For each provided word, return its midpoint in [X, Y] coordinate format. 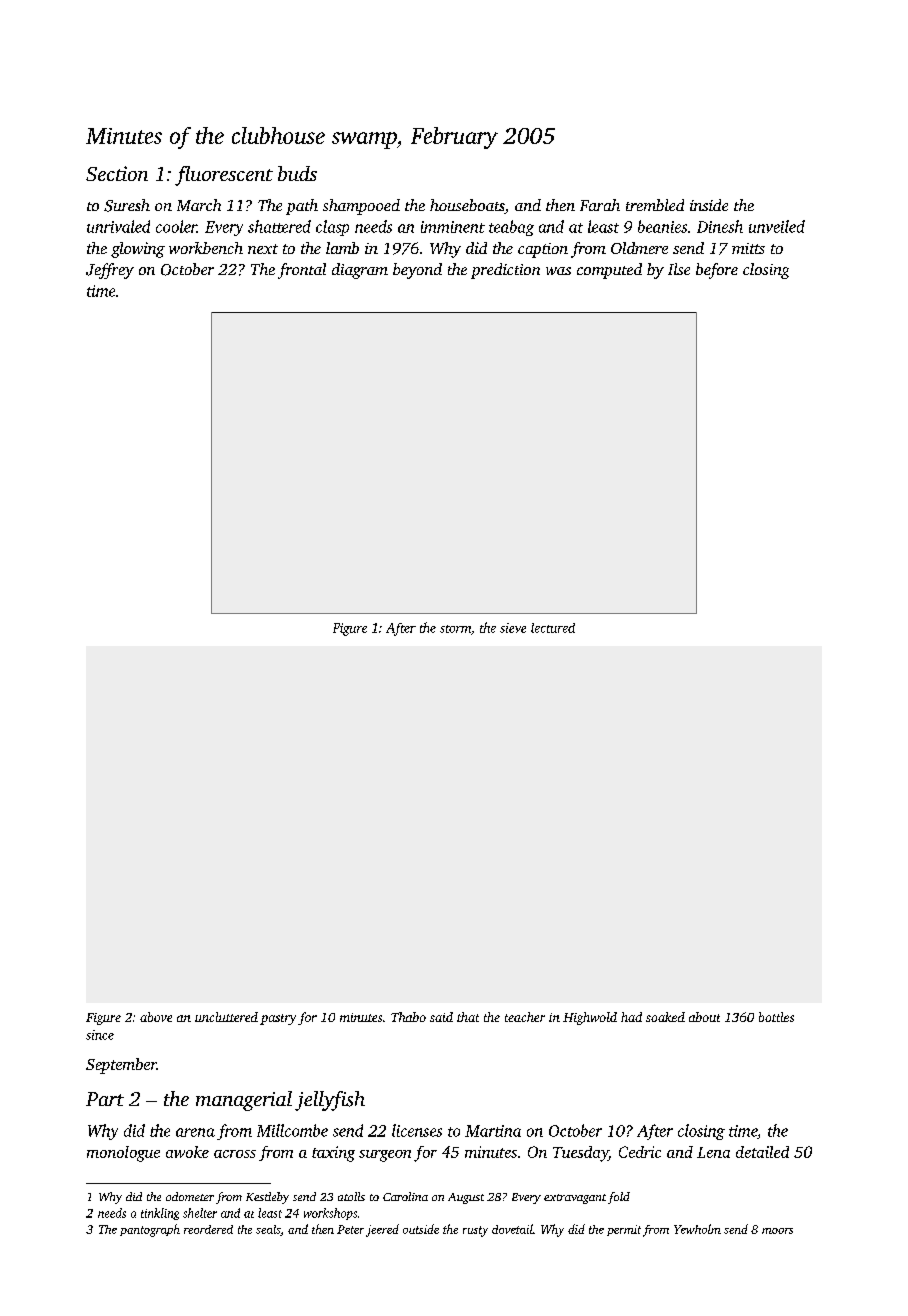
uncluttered [226, 1017]
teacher [525, 1017]
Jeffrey [110, 271]
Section [117, 173]
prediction [505, 271]
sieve [513, 628]
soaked [665, 1017]
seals [268, 1229]
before [717, 271]
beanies [662, 226]
